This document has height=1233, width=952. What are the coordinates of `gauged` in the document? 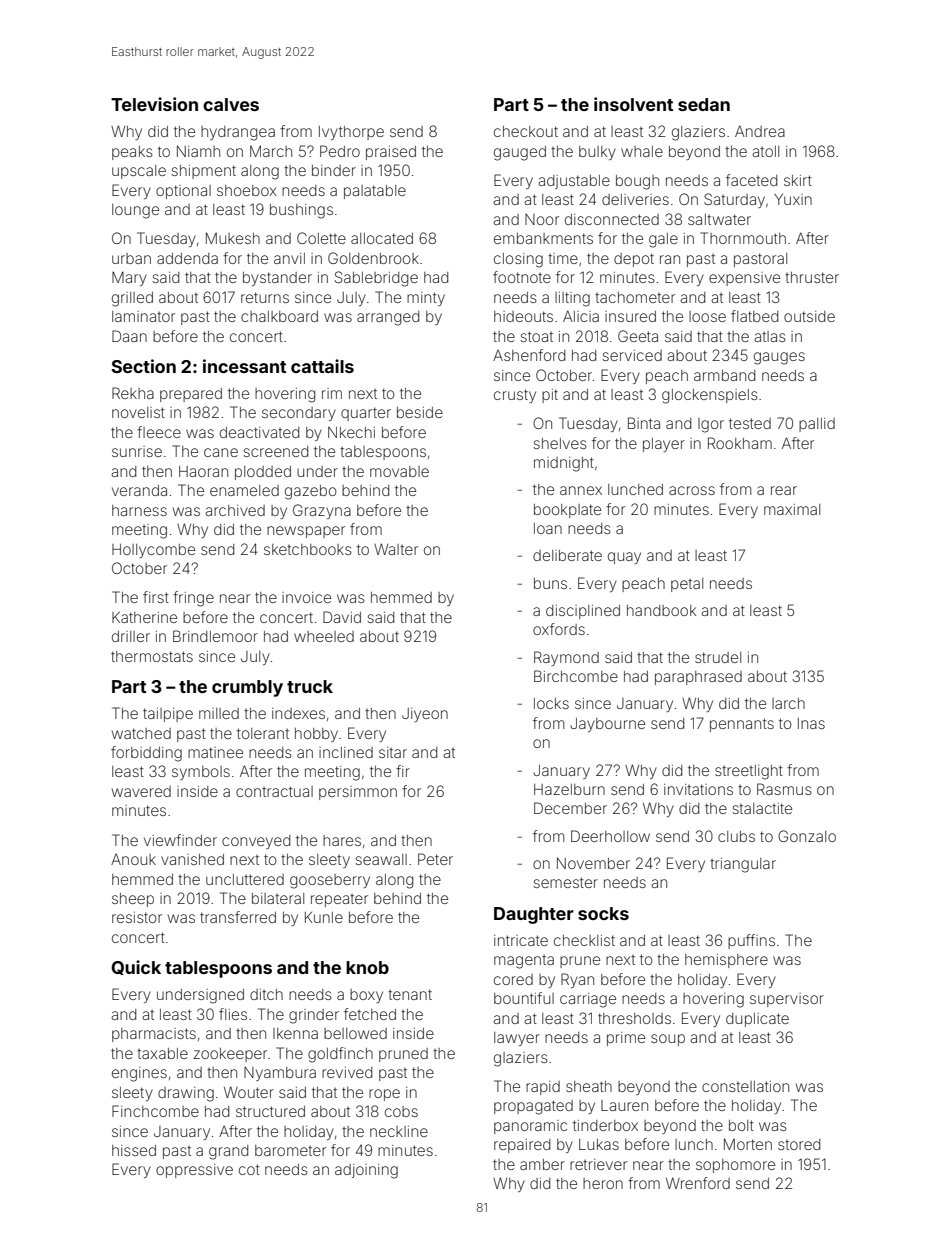 It's located at (520, 153).
